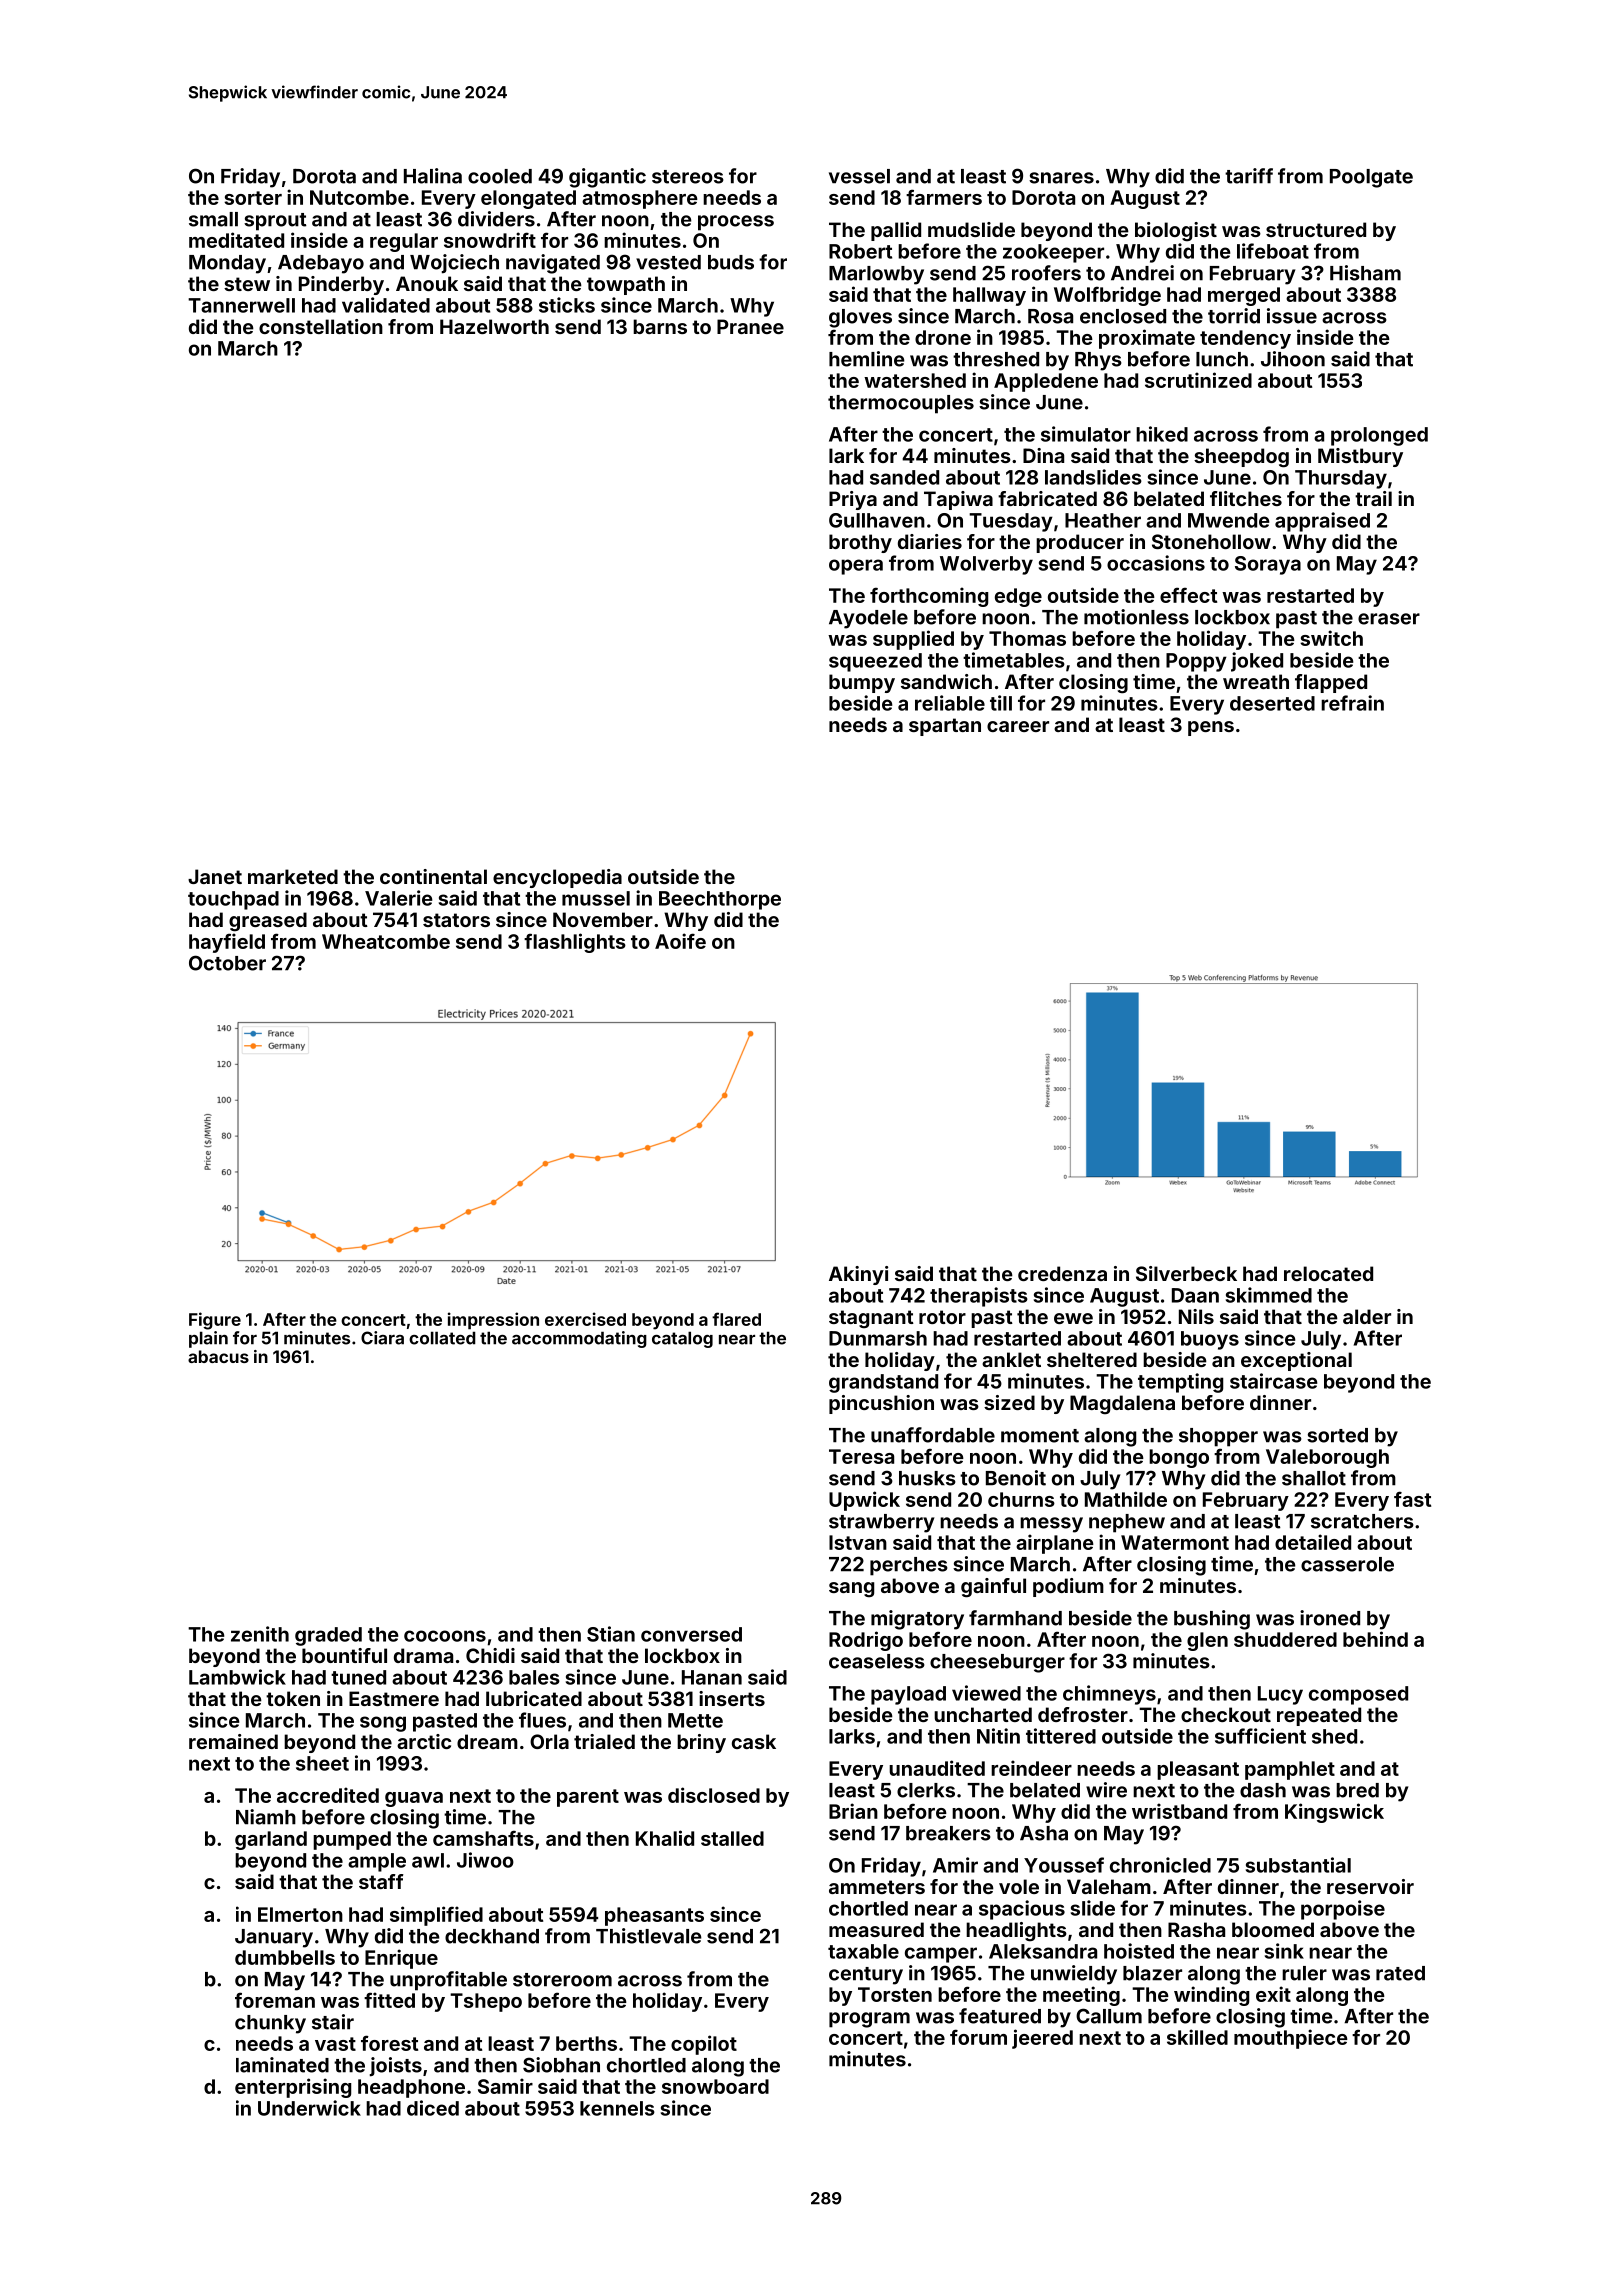 This page has width=1620, height=2292. I want to click on kennels, so click(617, 2108).
